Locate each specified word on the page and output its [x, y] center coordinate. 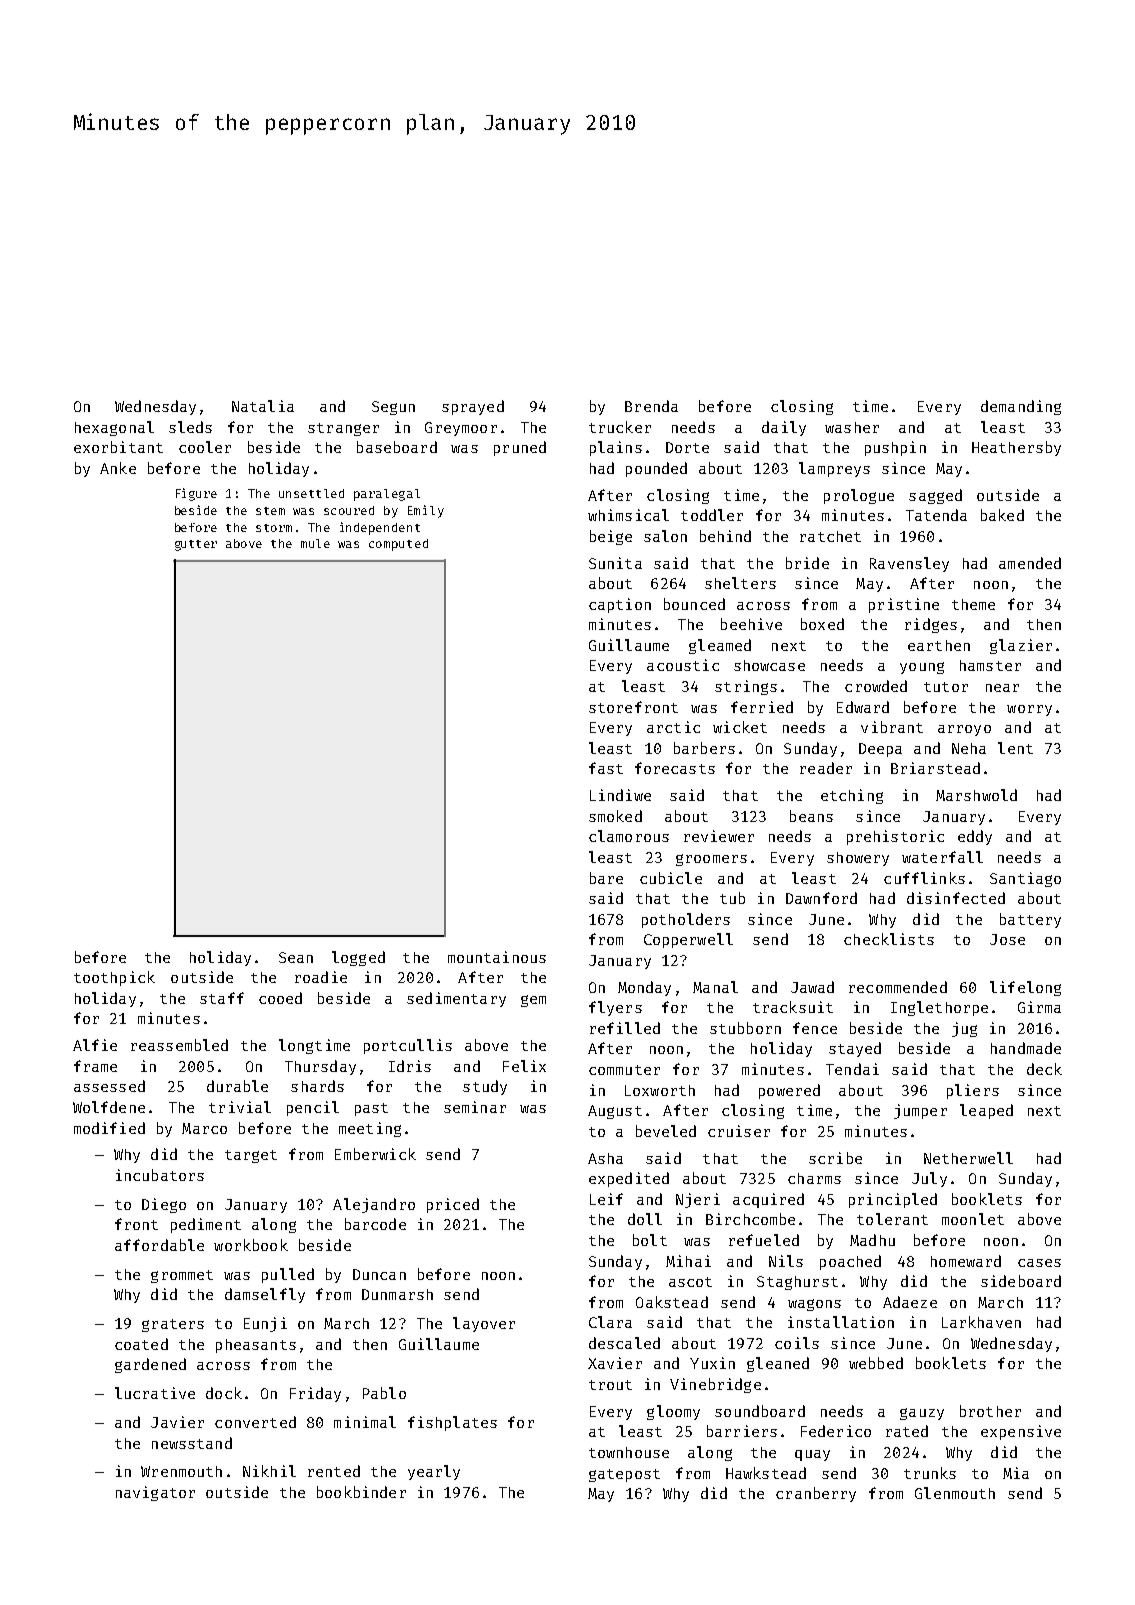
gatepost [624, 1475]
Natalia [263, 406]
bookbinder [361, 1492]
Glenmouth [955, 1493]
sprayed [473, 407]
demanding [1021, 407]
